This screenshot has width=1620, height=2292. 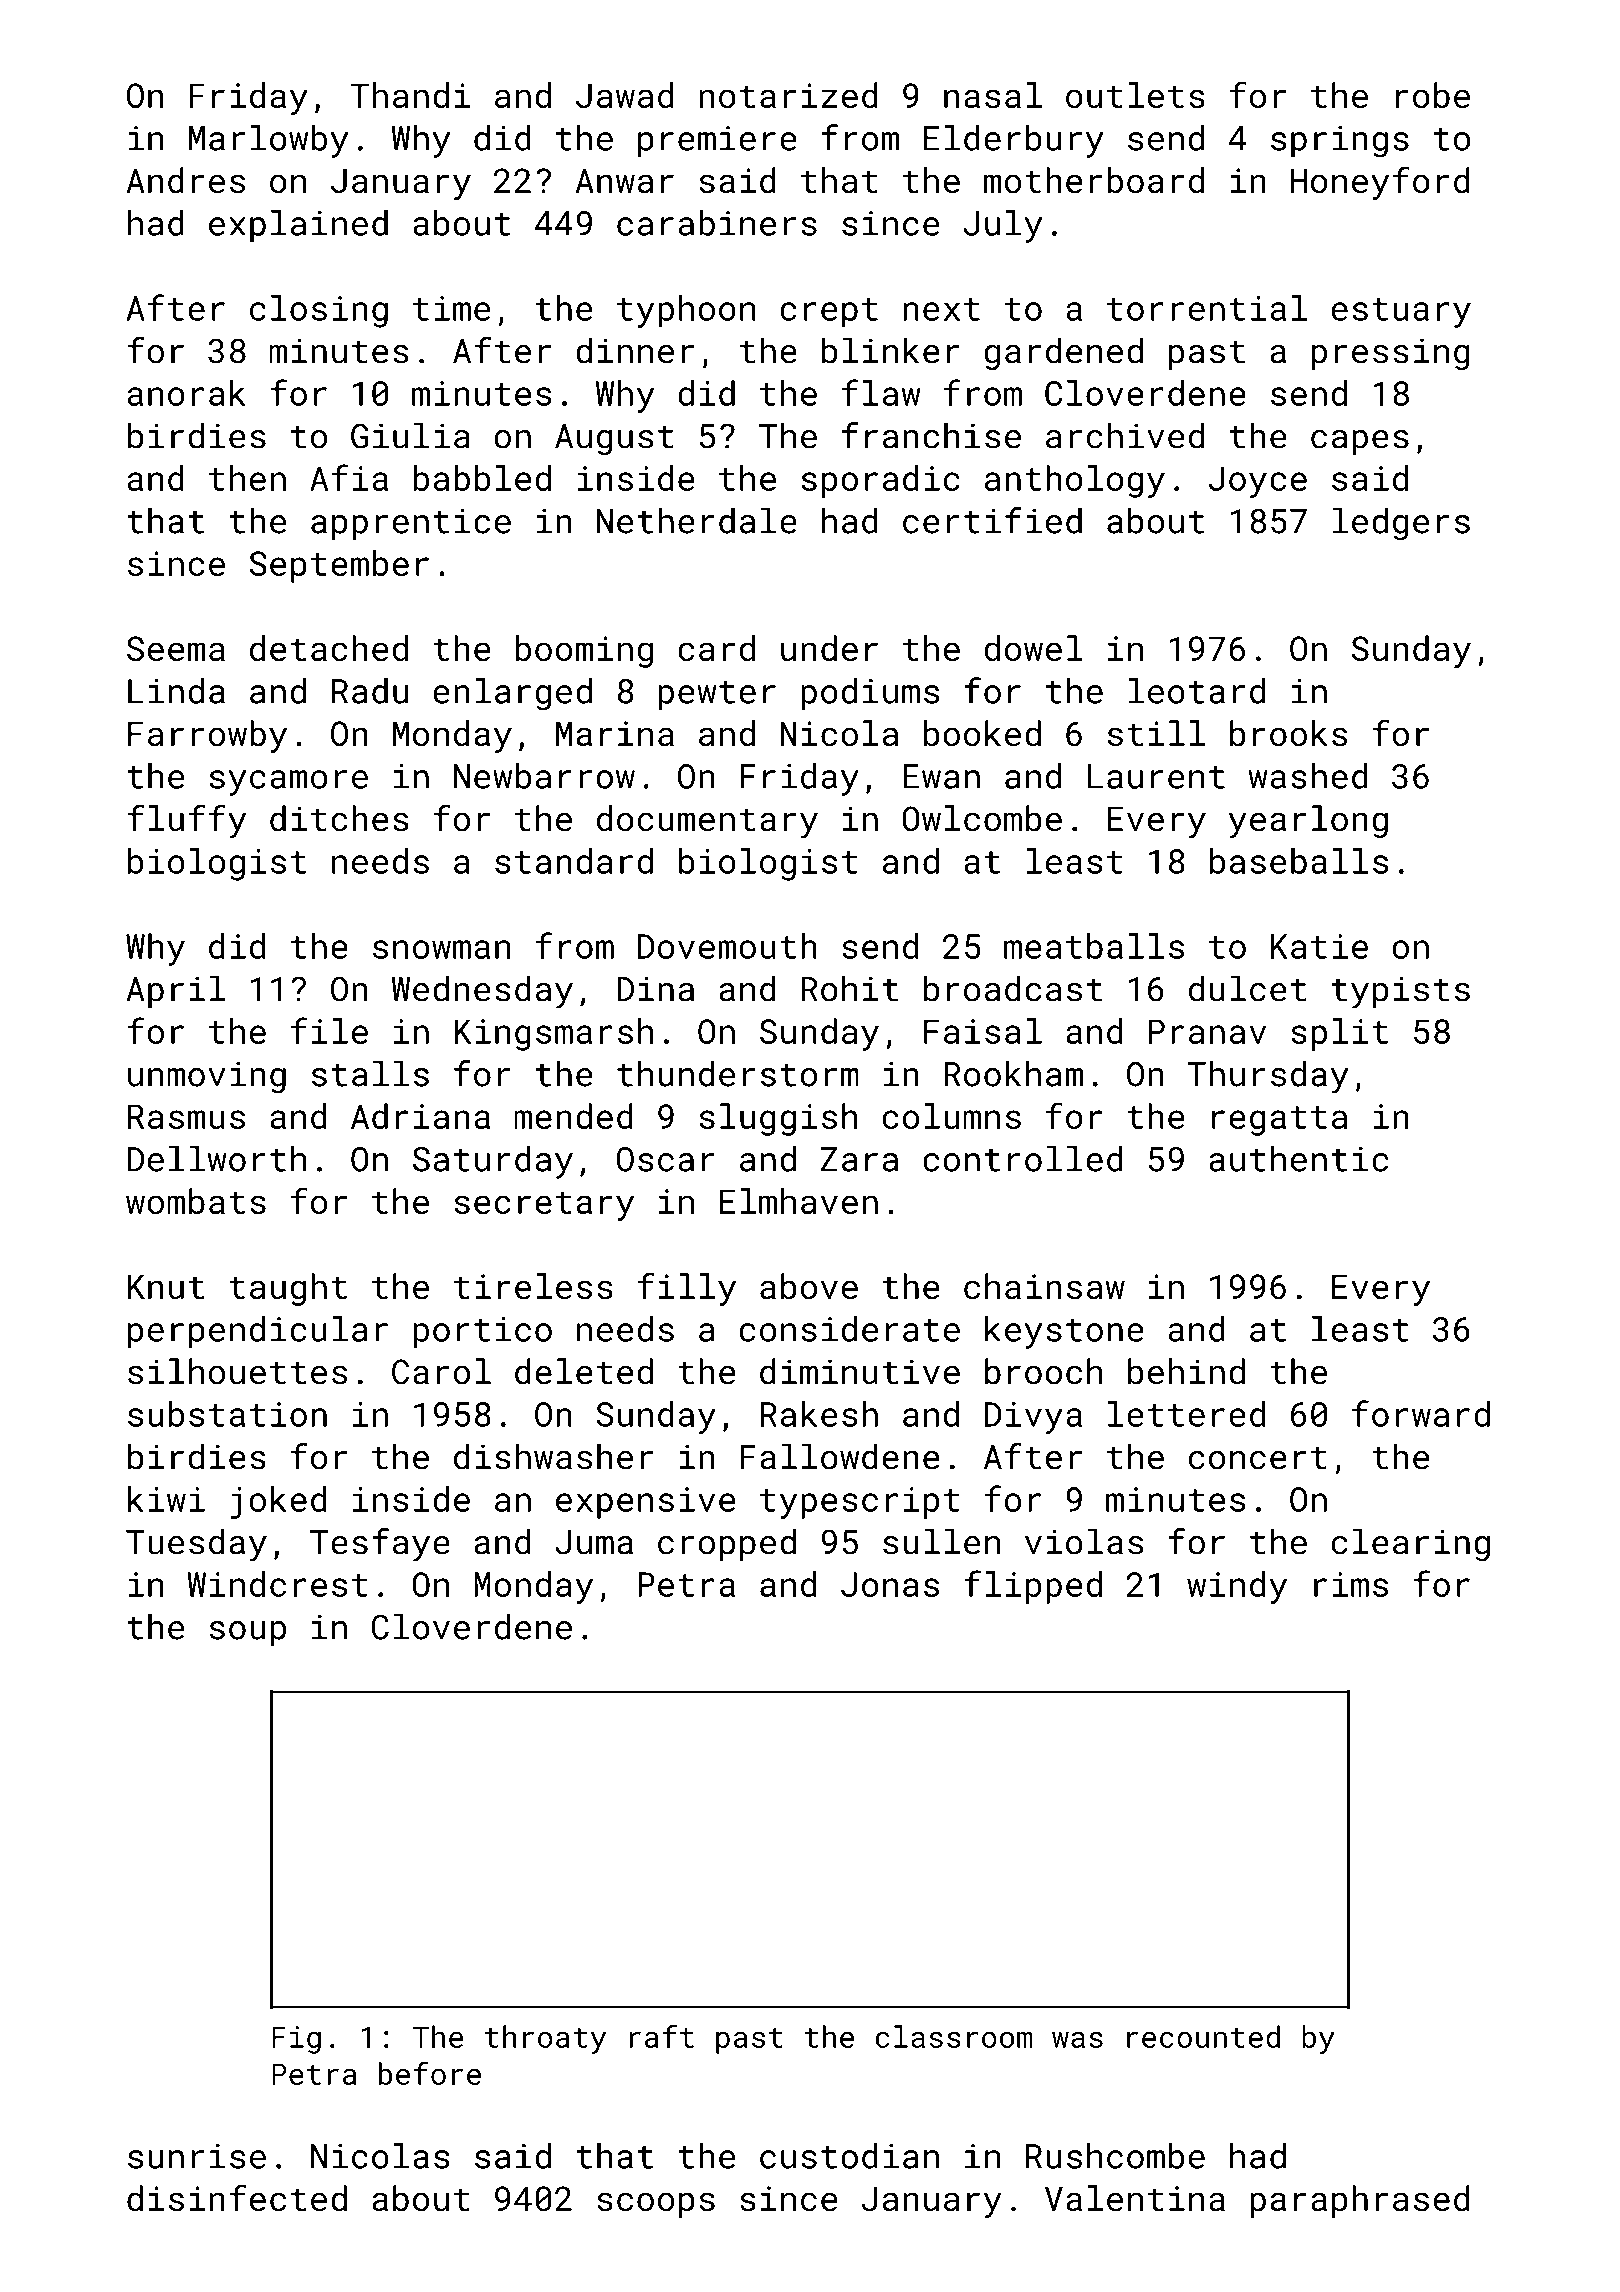 I want to click on fluffy, so click(x=186, y=822).
